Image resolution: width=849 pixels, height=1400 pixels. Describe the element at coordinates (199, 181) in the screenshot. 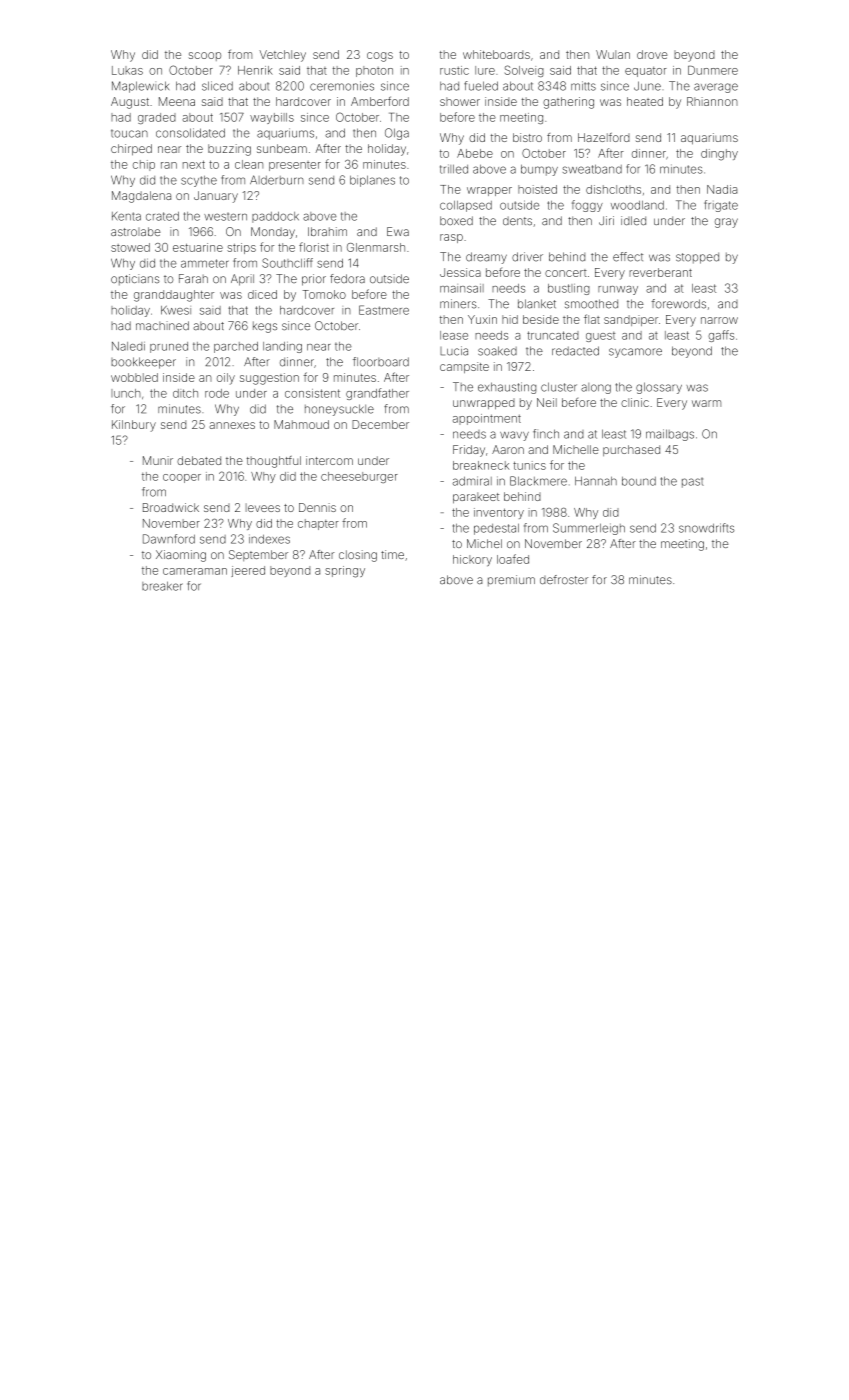

I see `scythe` at that location.
